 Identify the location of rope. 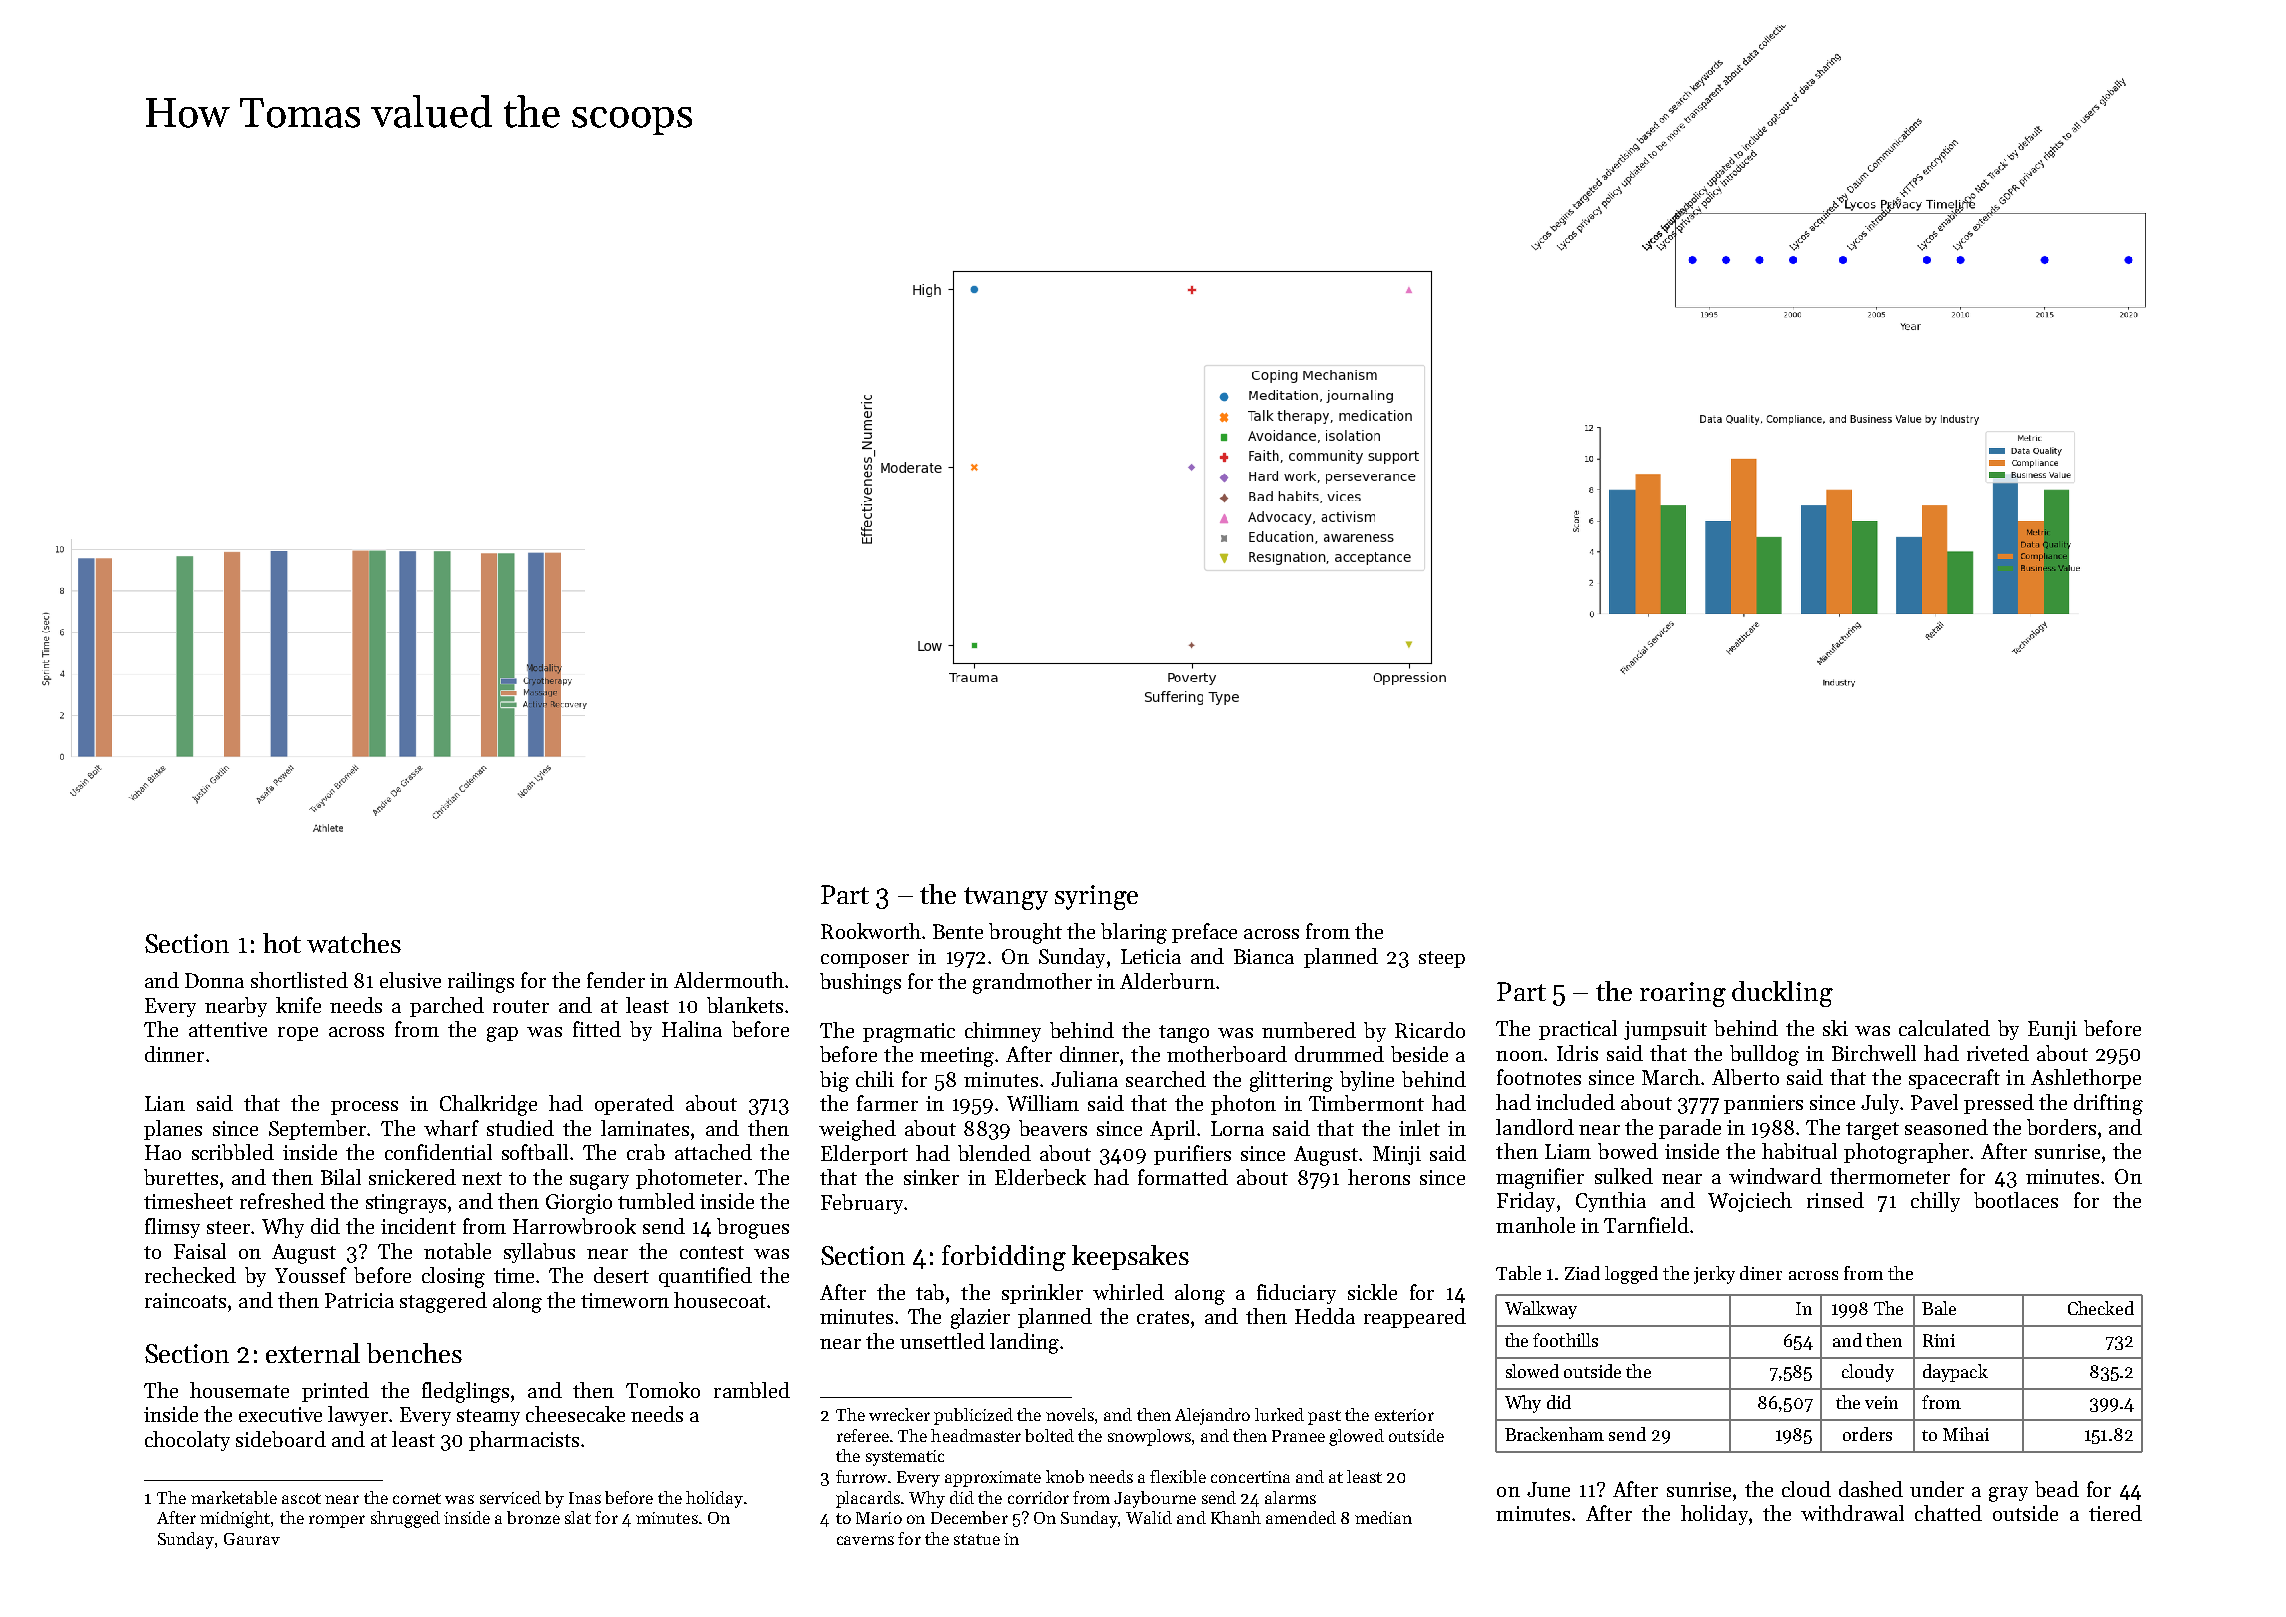
(298, 1034).
